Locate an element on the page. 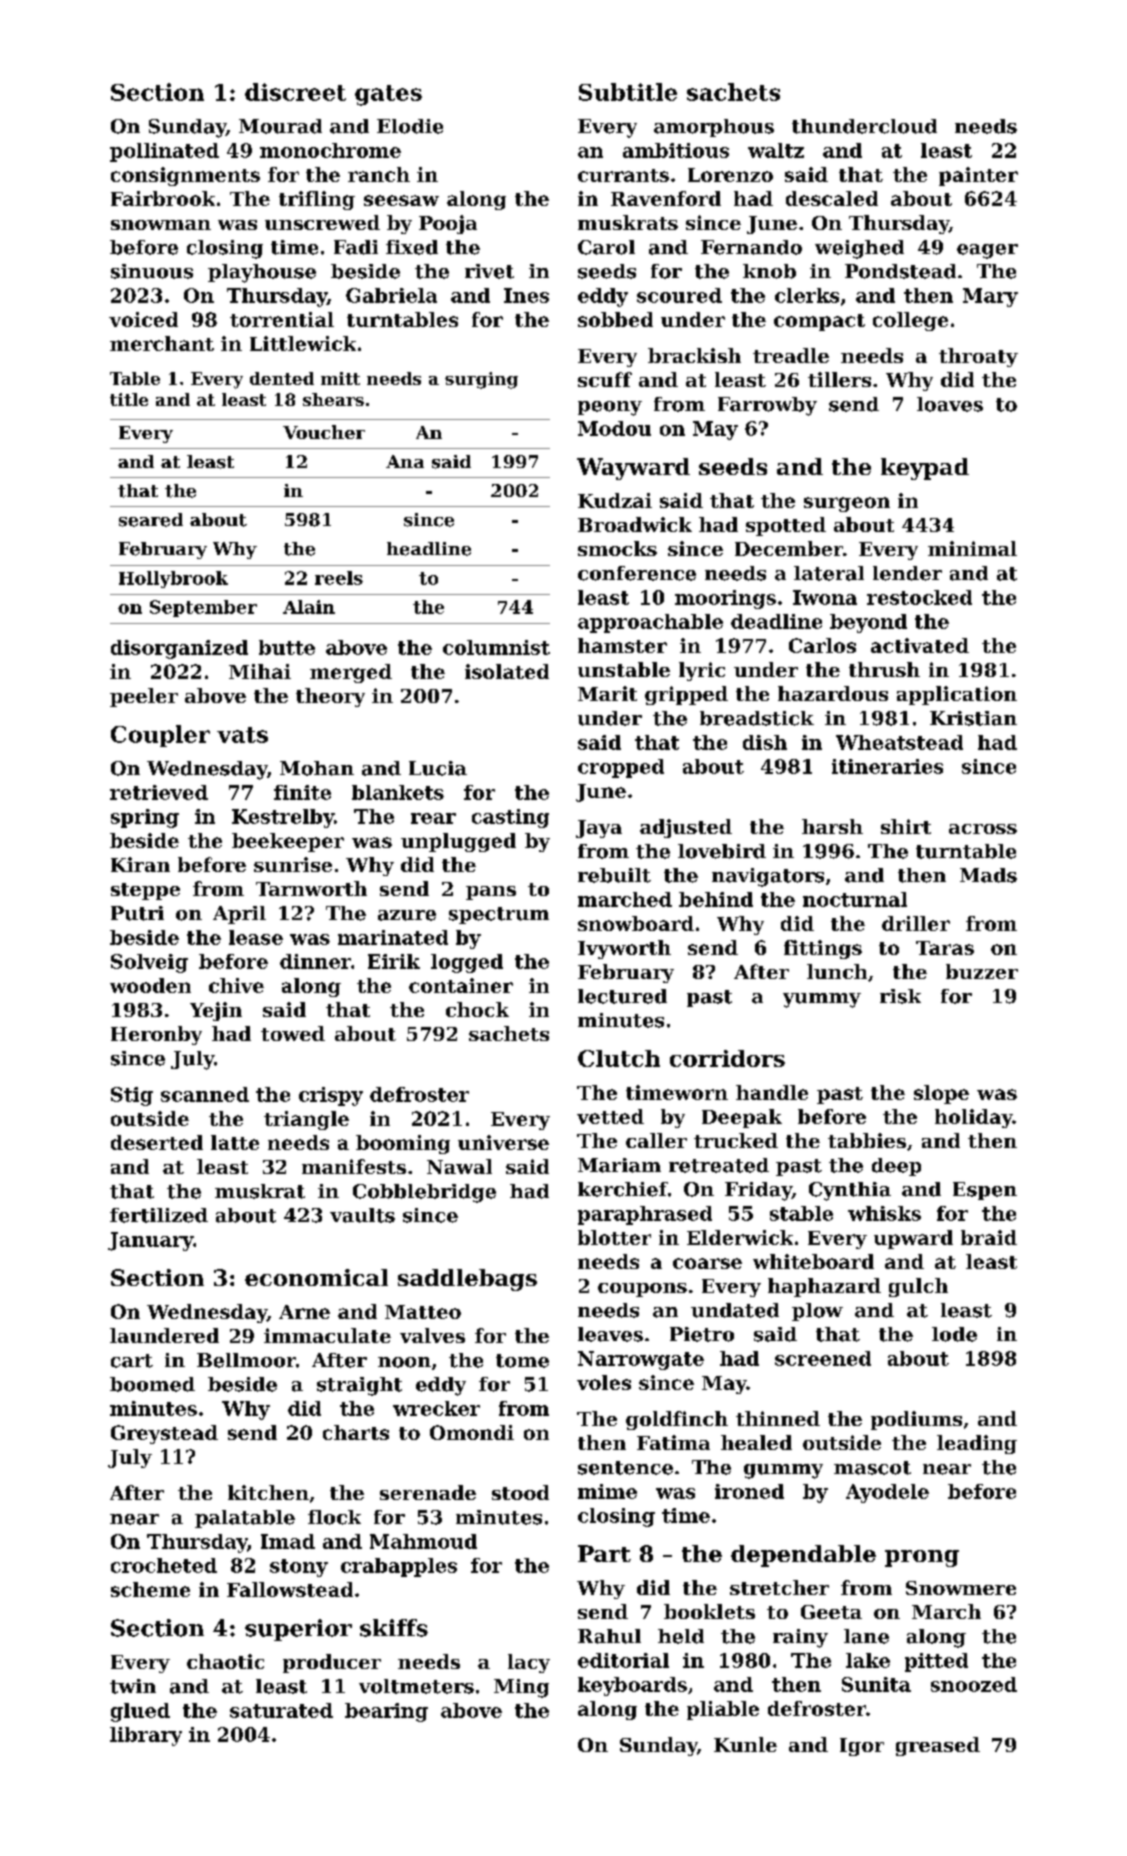  Kunle is located at coordinates (745, 1744).
